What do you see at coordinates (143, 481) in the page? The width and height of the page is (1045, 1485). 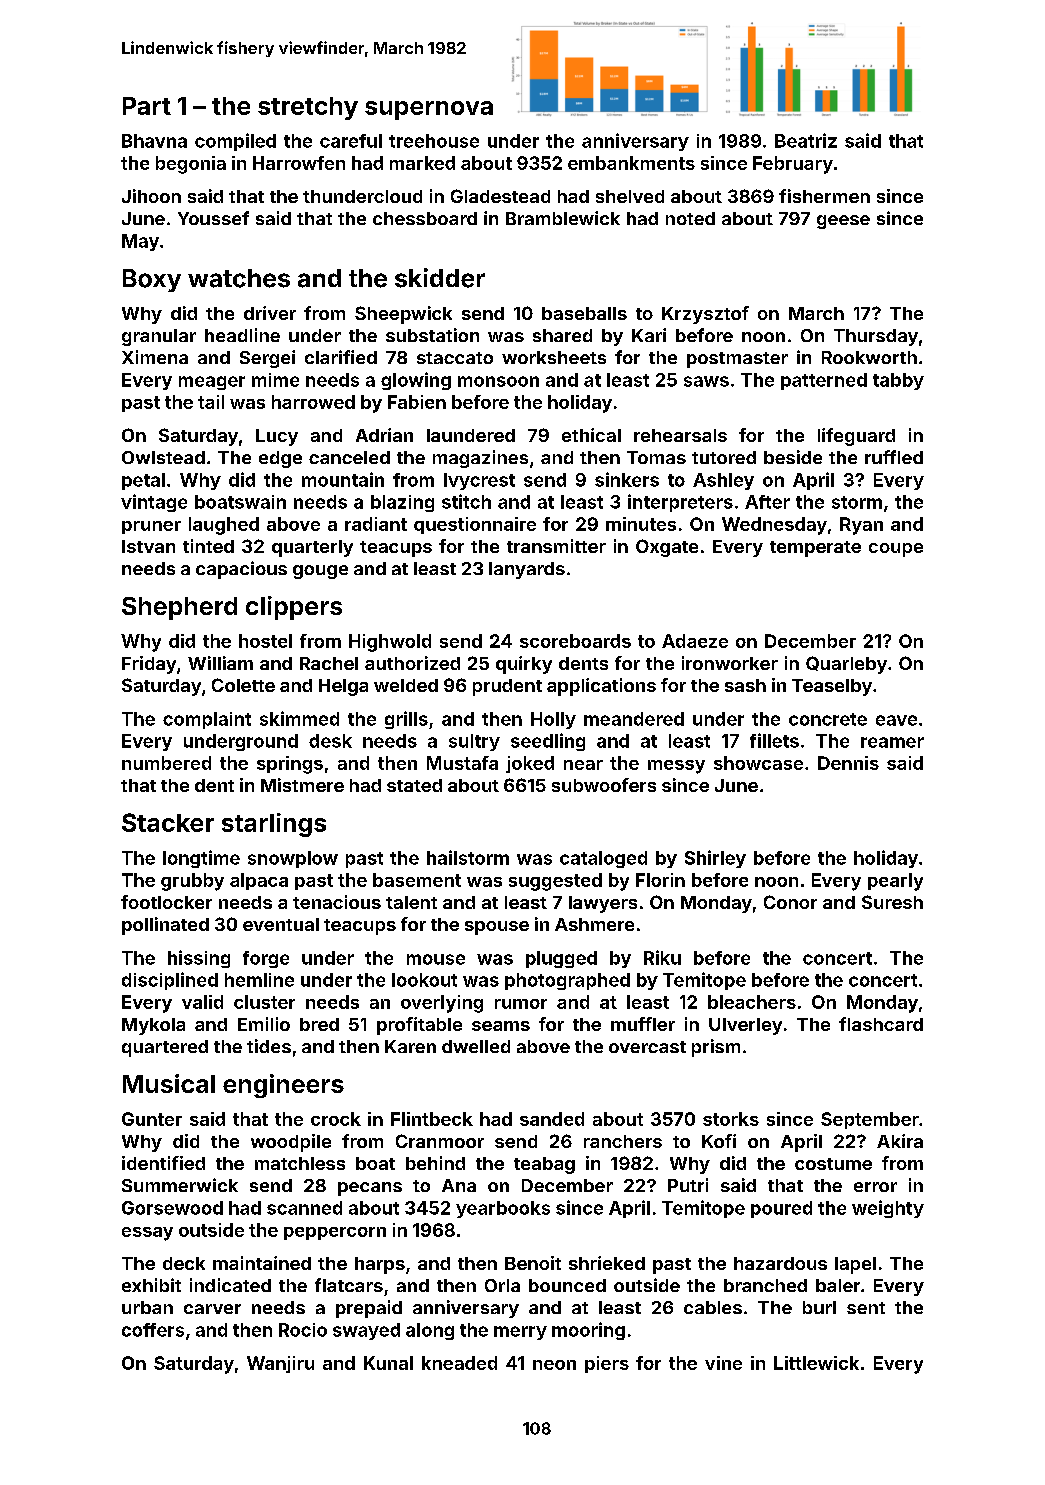 I see `petal` at bounding box center [143, 481].
